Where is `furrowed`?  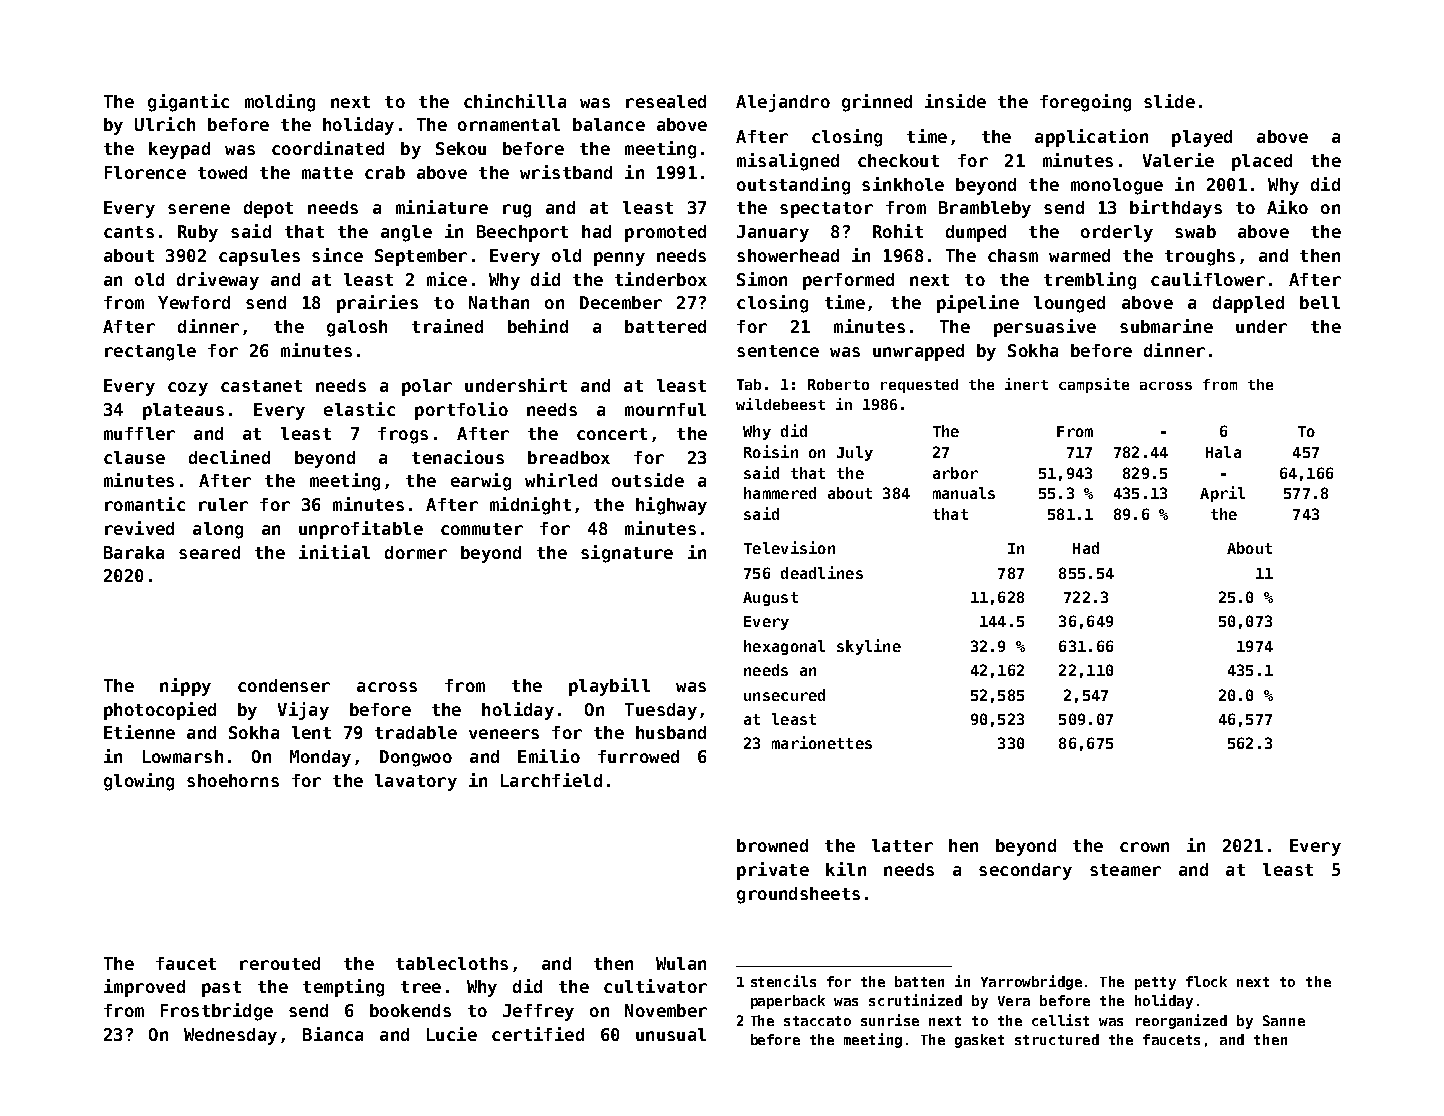 furrowed is located at coordinates (638, 756).
